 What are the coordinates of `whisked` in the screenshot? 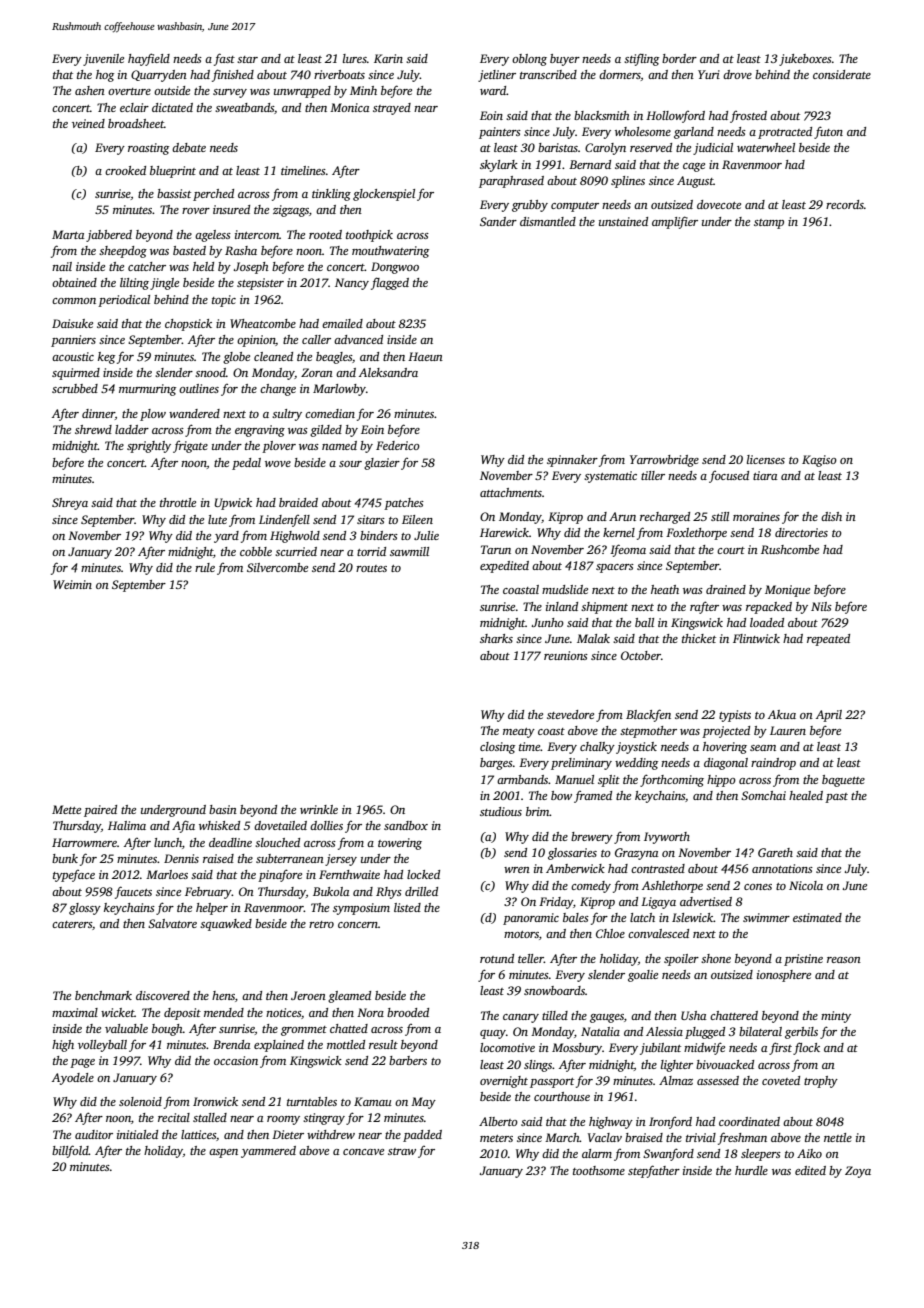 It's located at (219, 825).
